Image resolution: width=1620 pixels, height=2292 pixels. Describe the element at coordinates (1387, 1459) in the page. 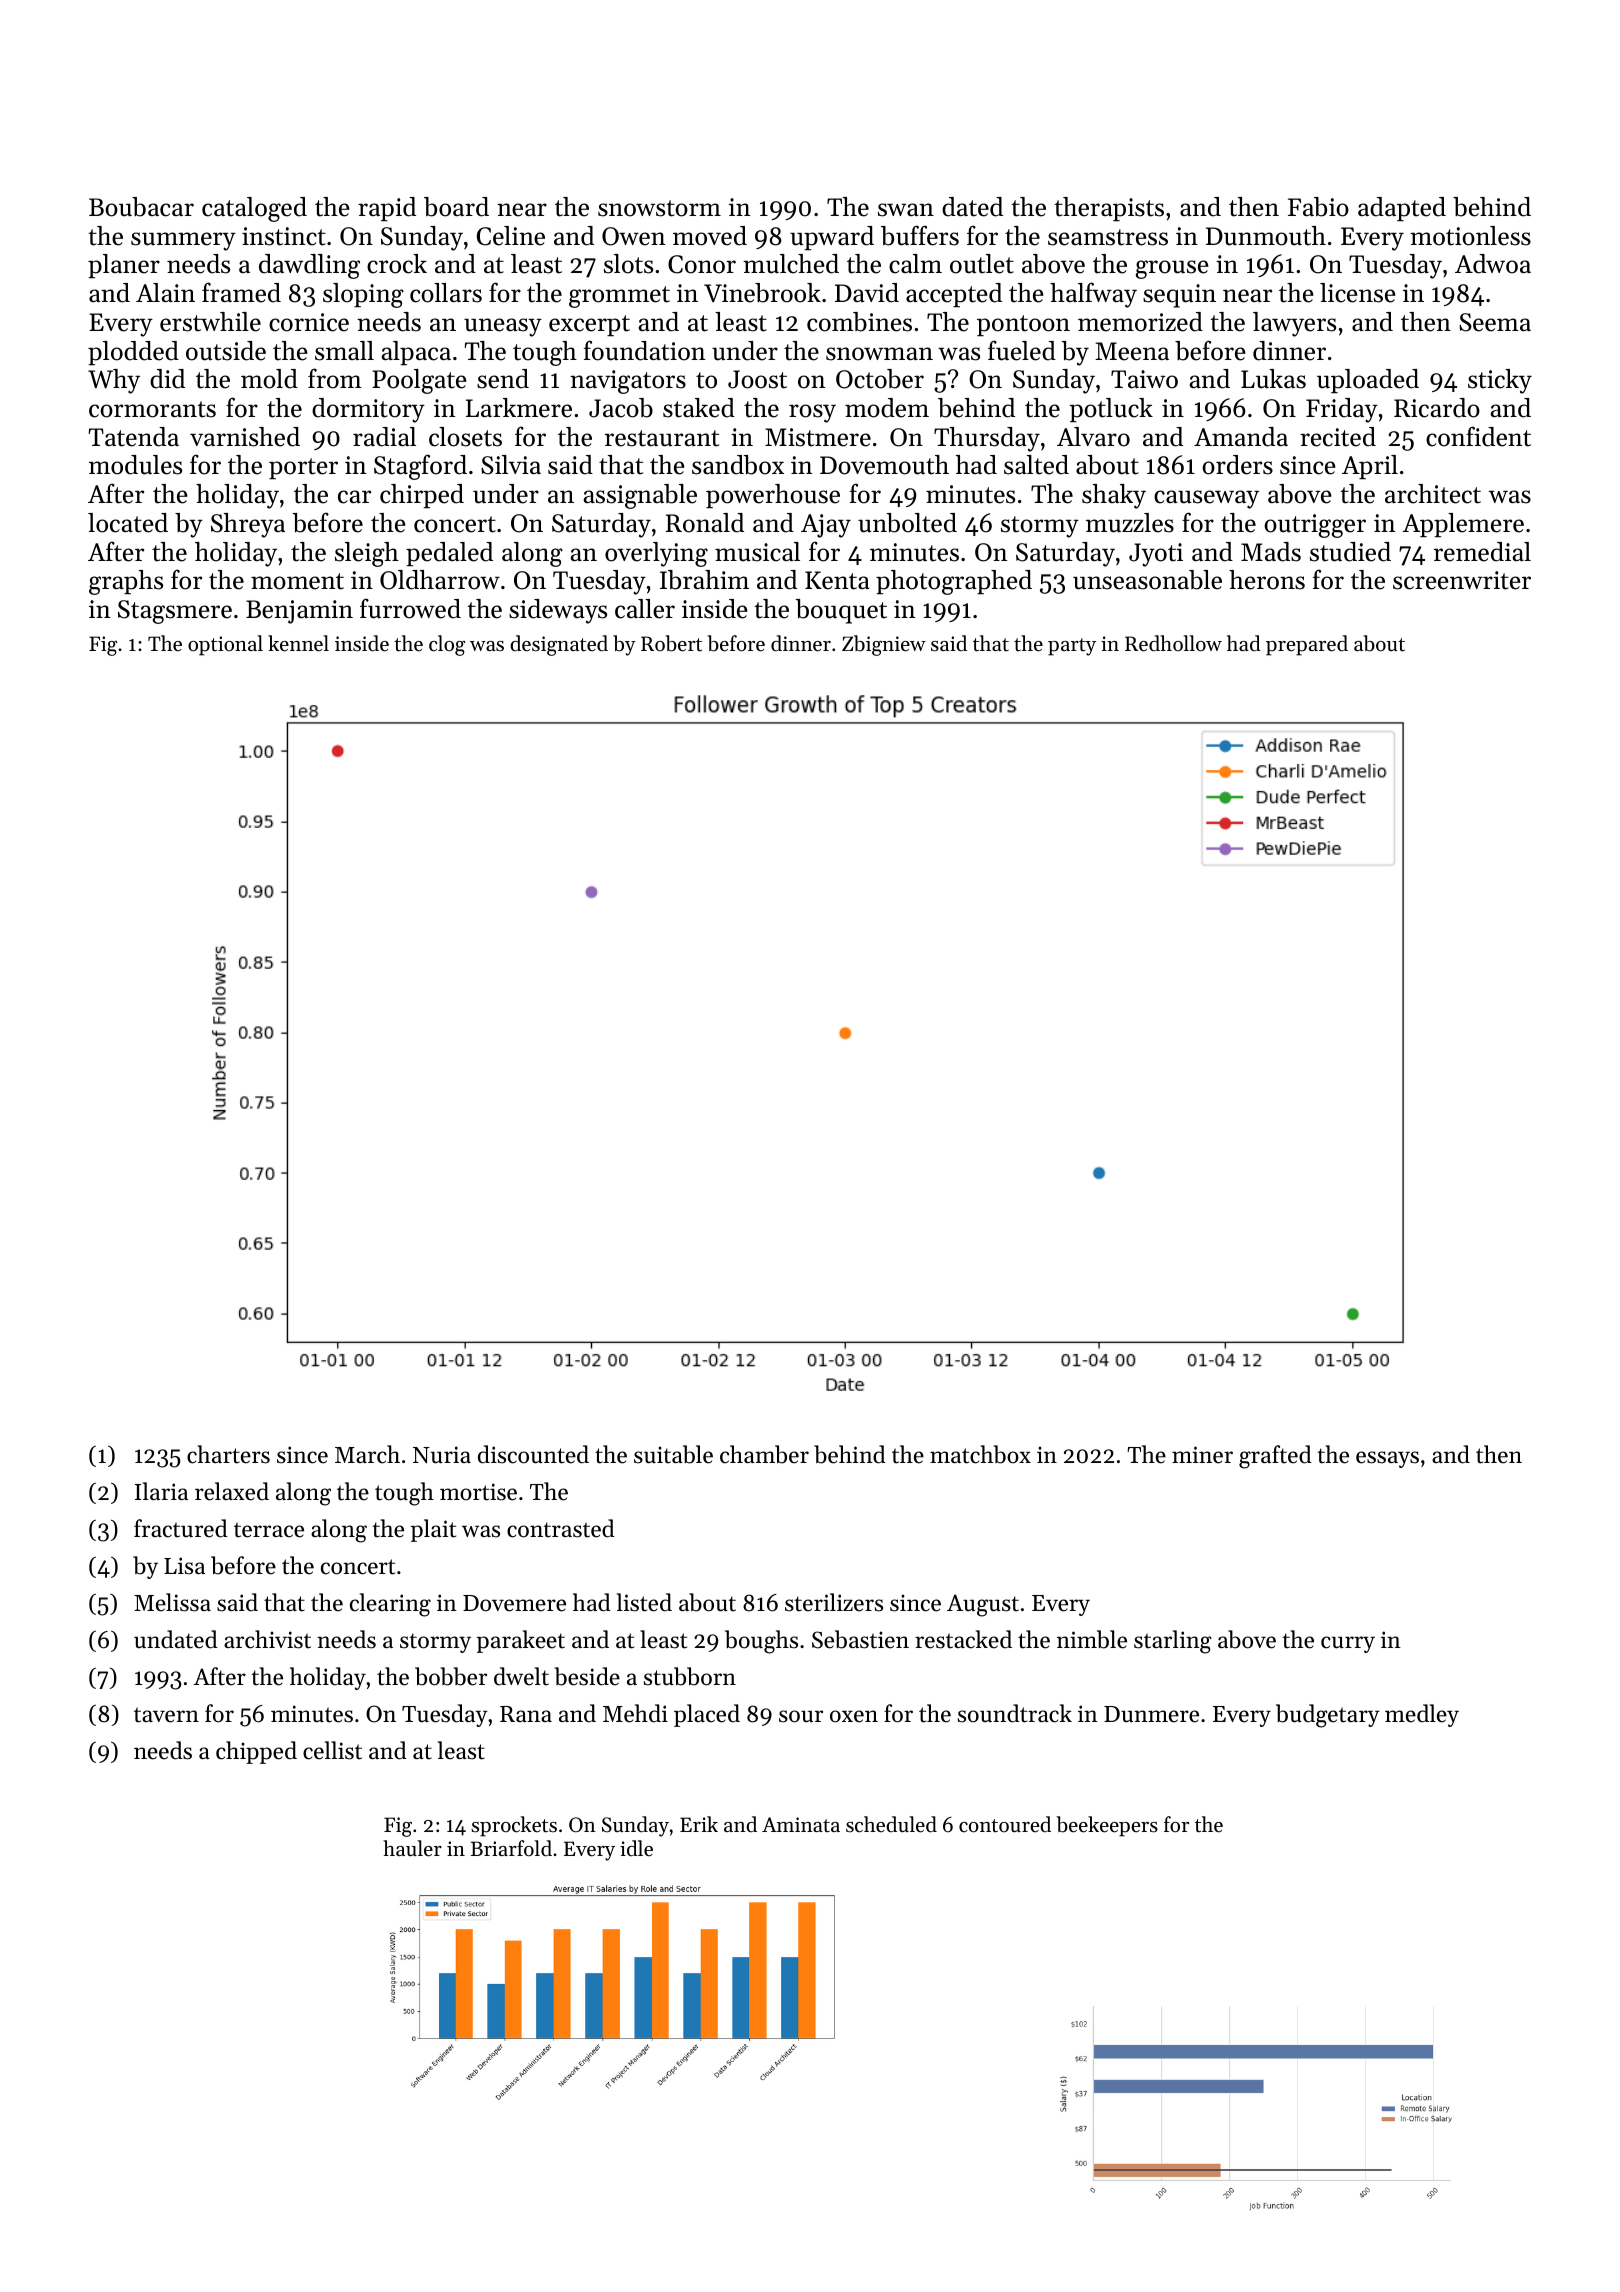

I see `essays` at that location.
